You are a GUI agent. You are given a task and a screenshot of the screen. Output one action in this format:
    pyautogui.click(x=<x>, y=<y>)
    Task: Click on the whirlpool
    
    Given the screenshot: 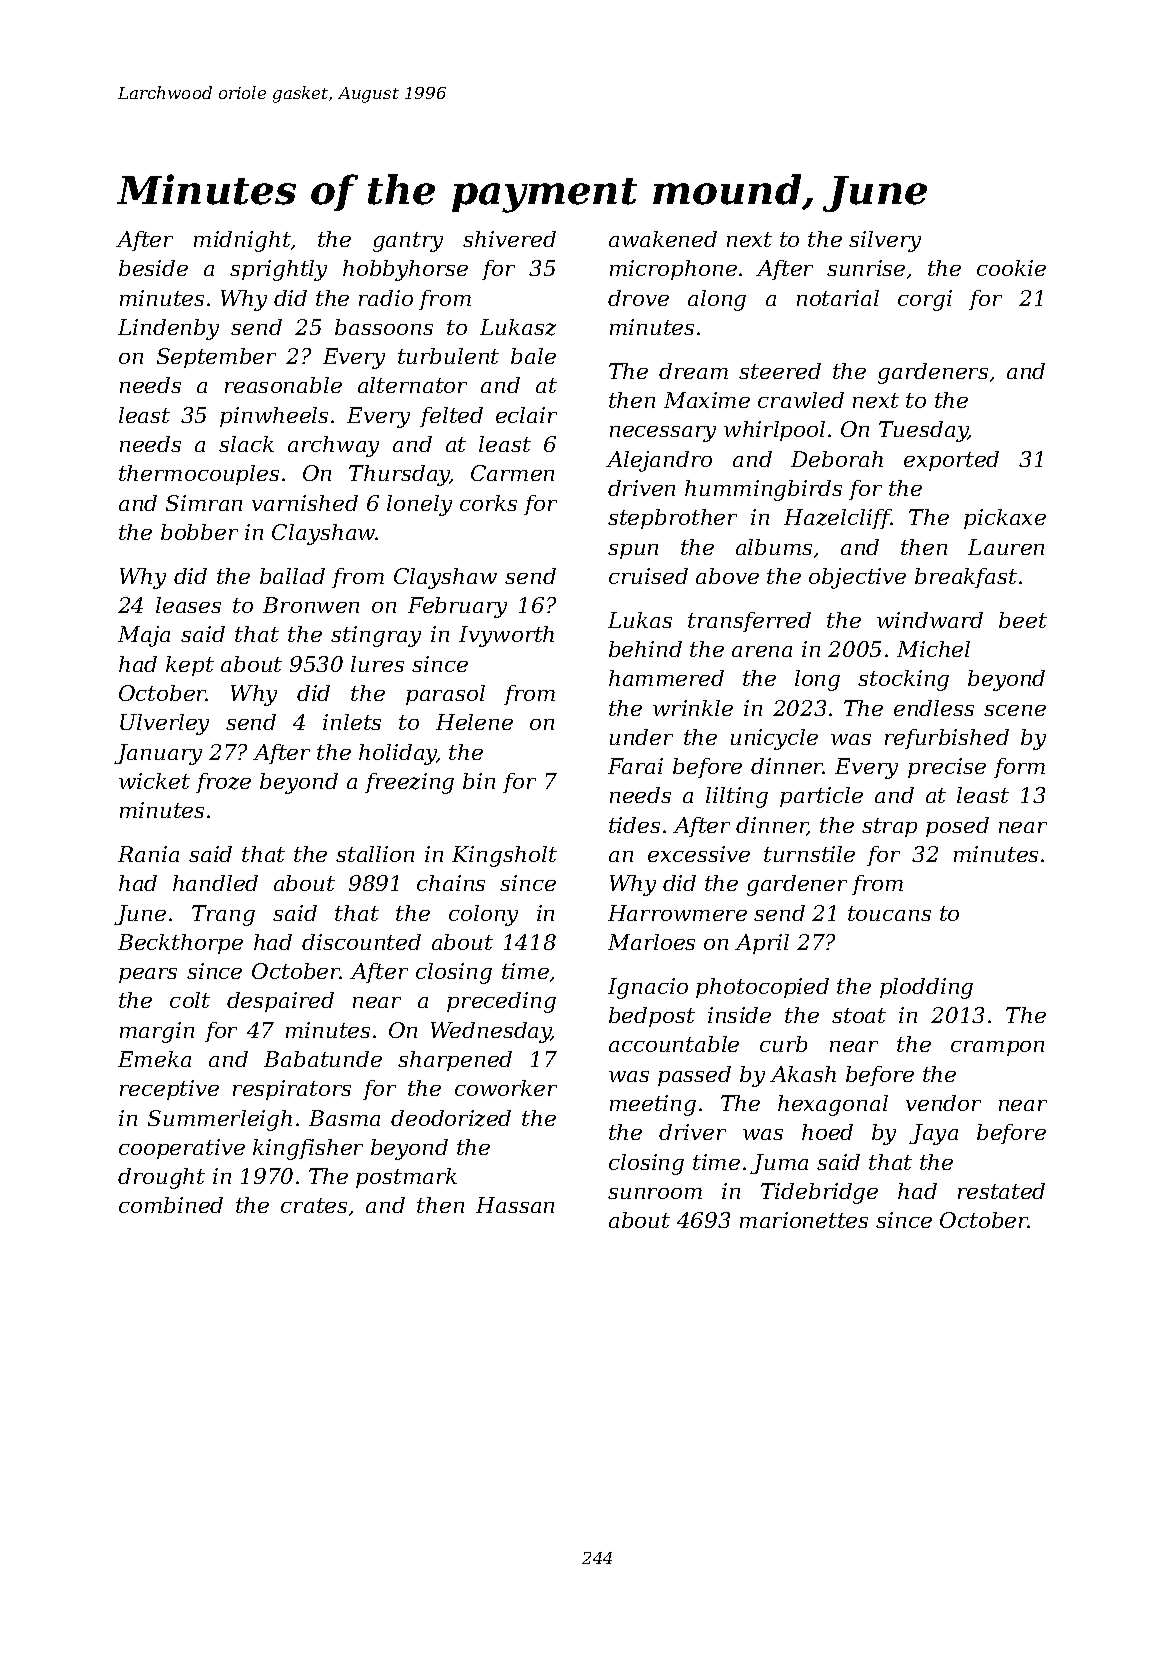 What is the action you would take?
    pyautogui.click(x=774, y=431)
